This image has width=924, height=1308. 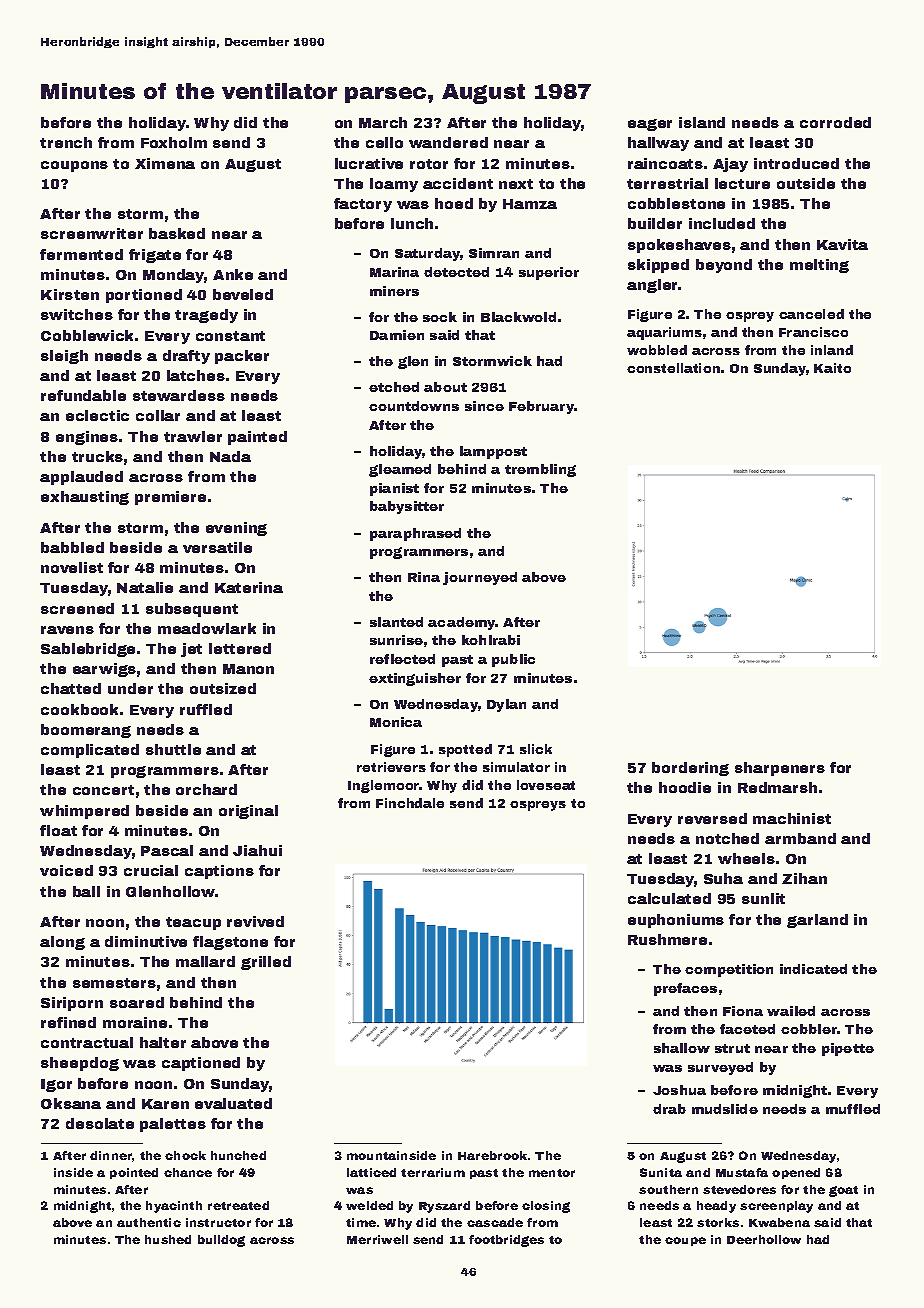 I want to click on machinist, so click(x=792, y=818).
